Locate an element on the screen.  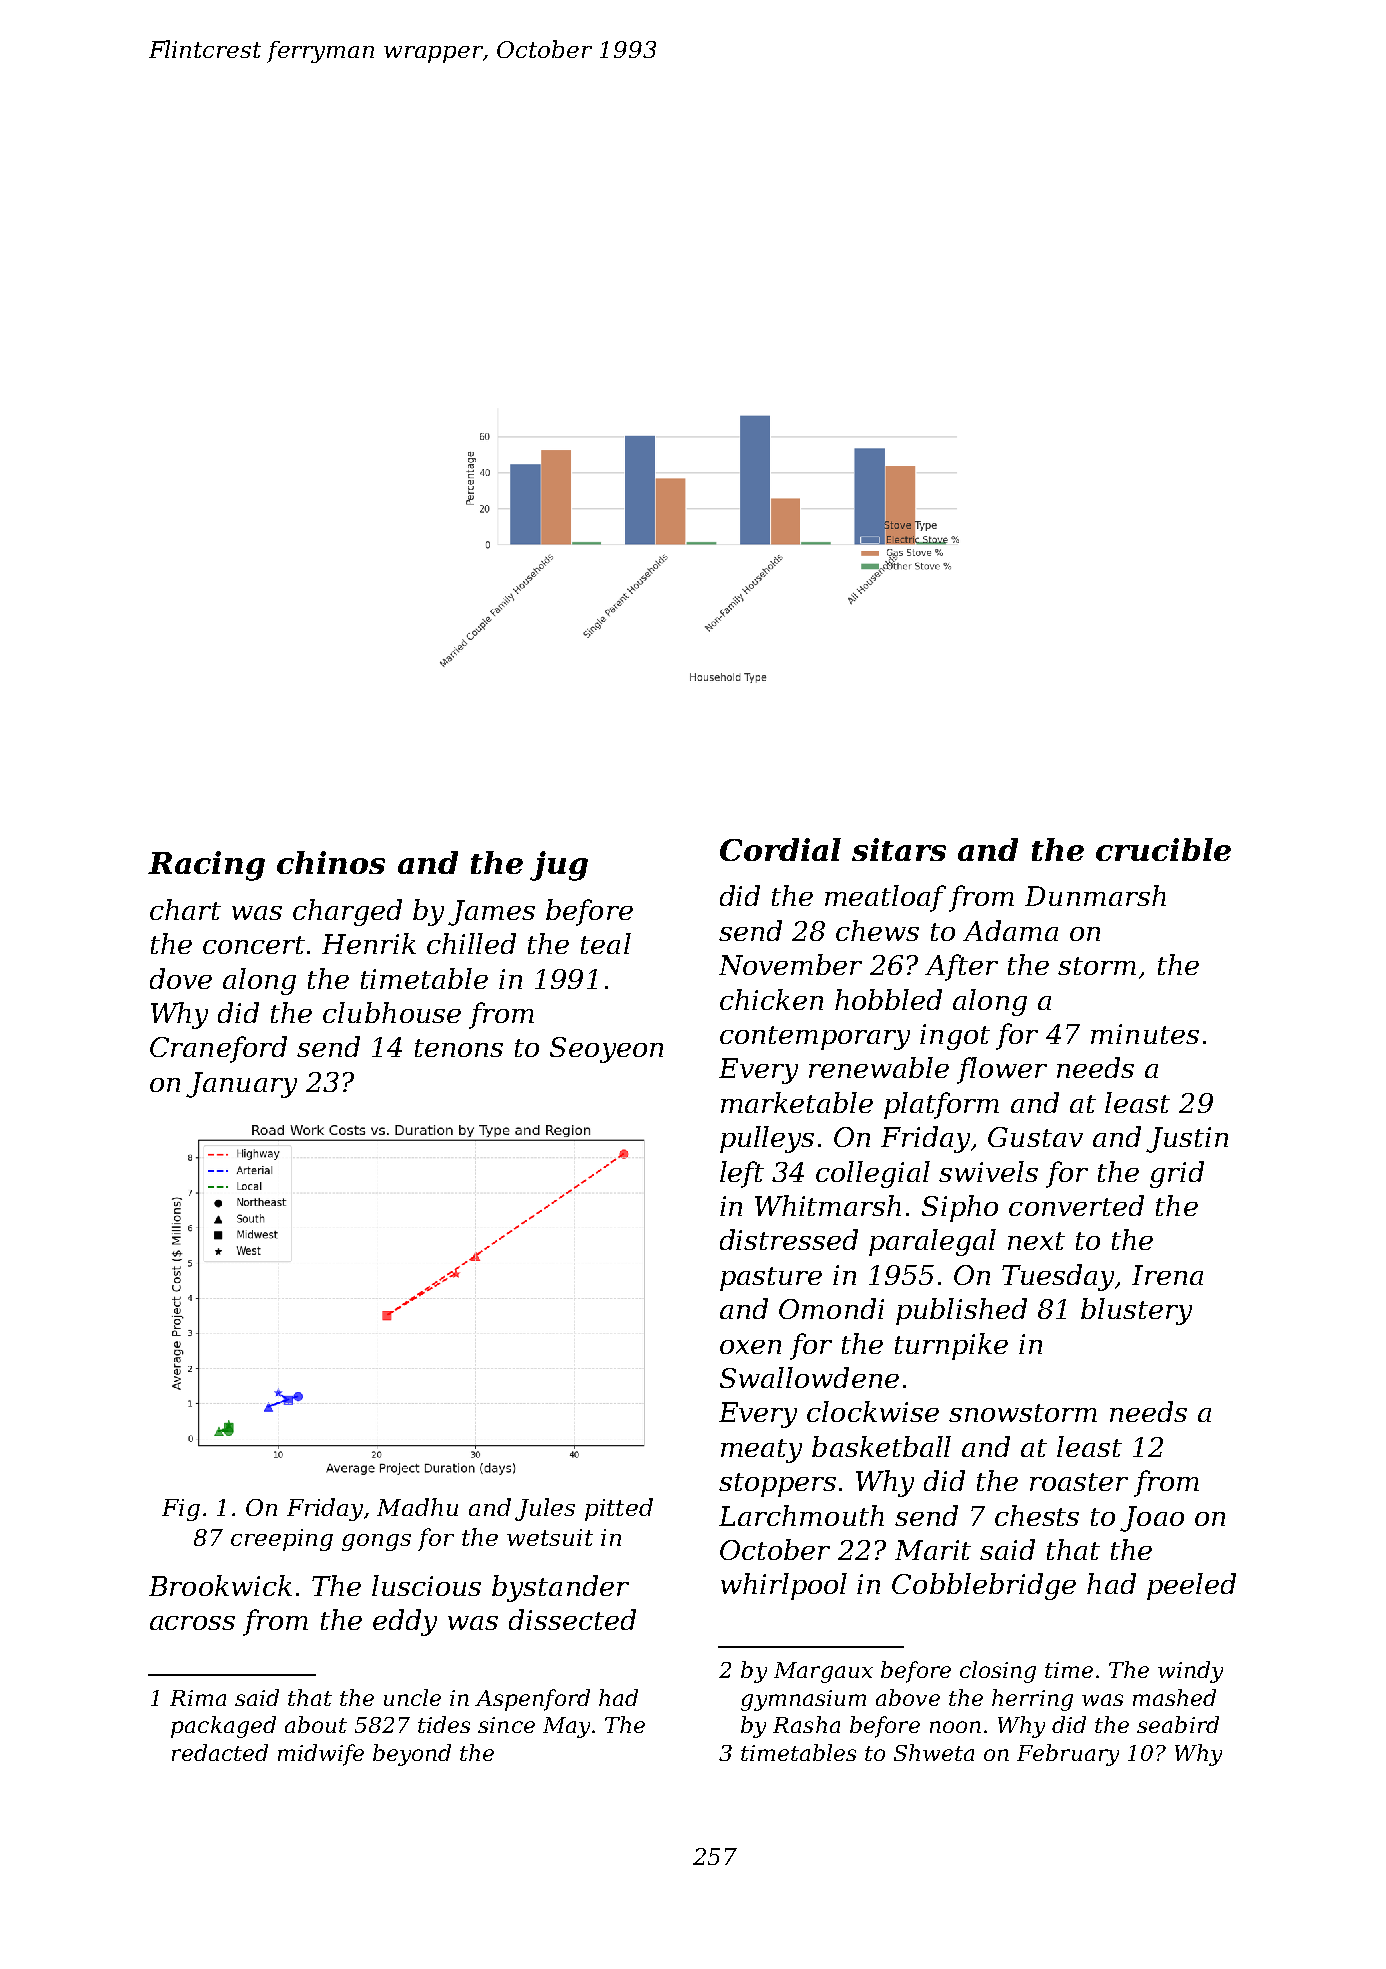
Dunmarsh is located at coordinates (1095, 895).
